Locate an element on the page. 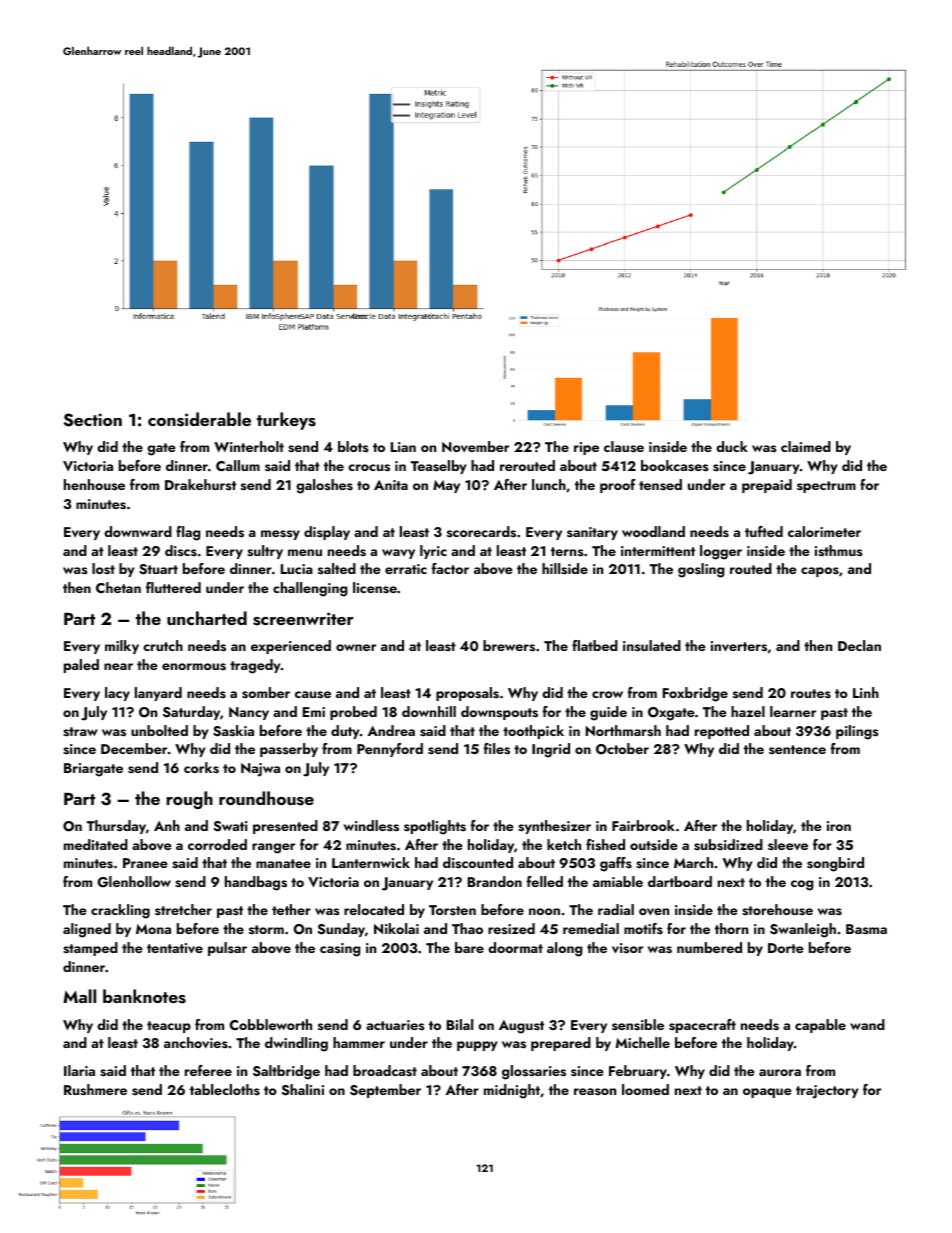  relocated is located at coordinates (374, 909).
